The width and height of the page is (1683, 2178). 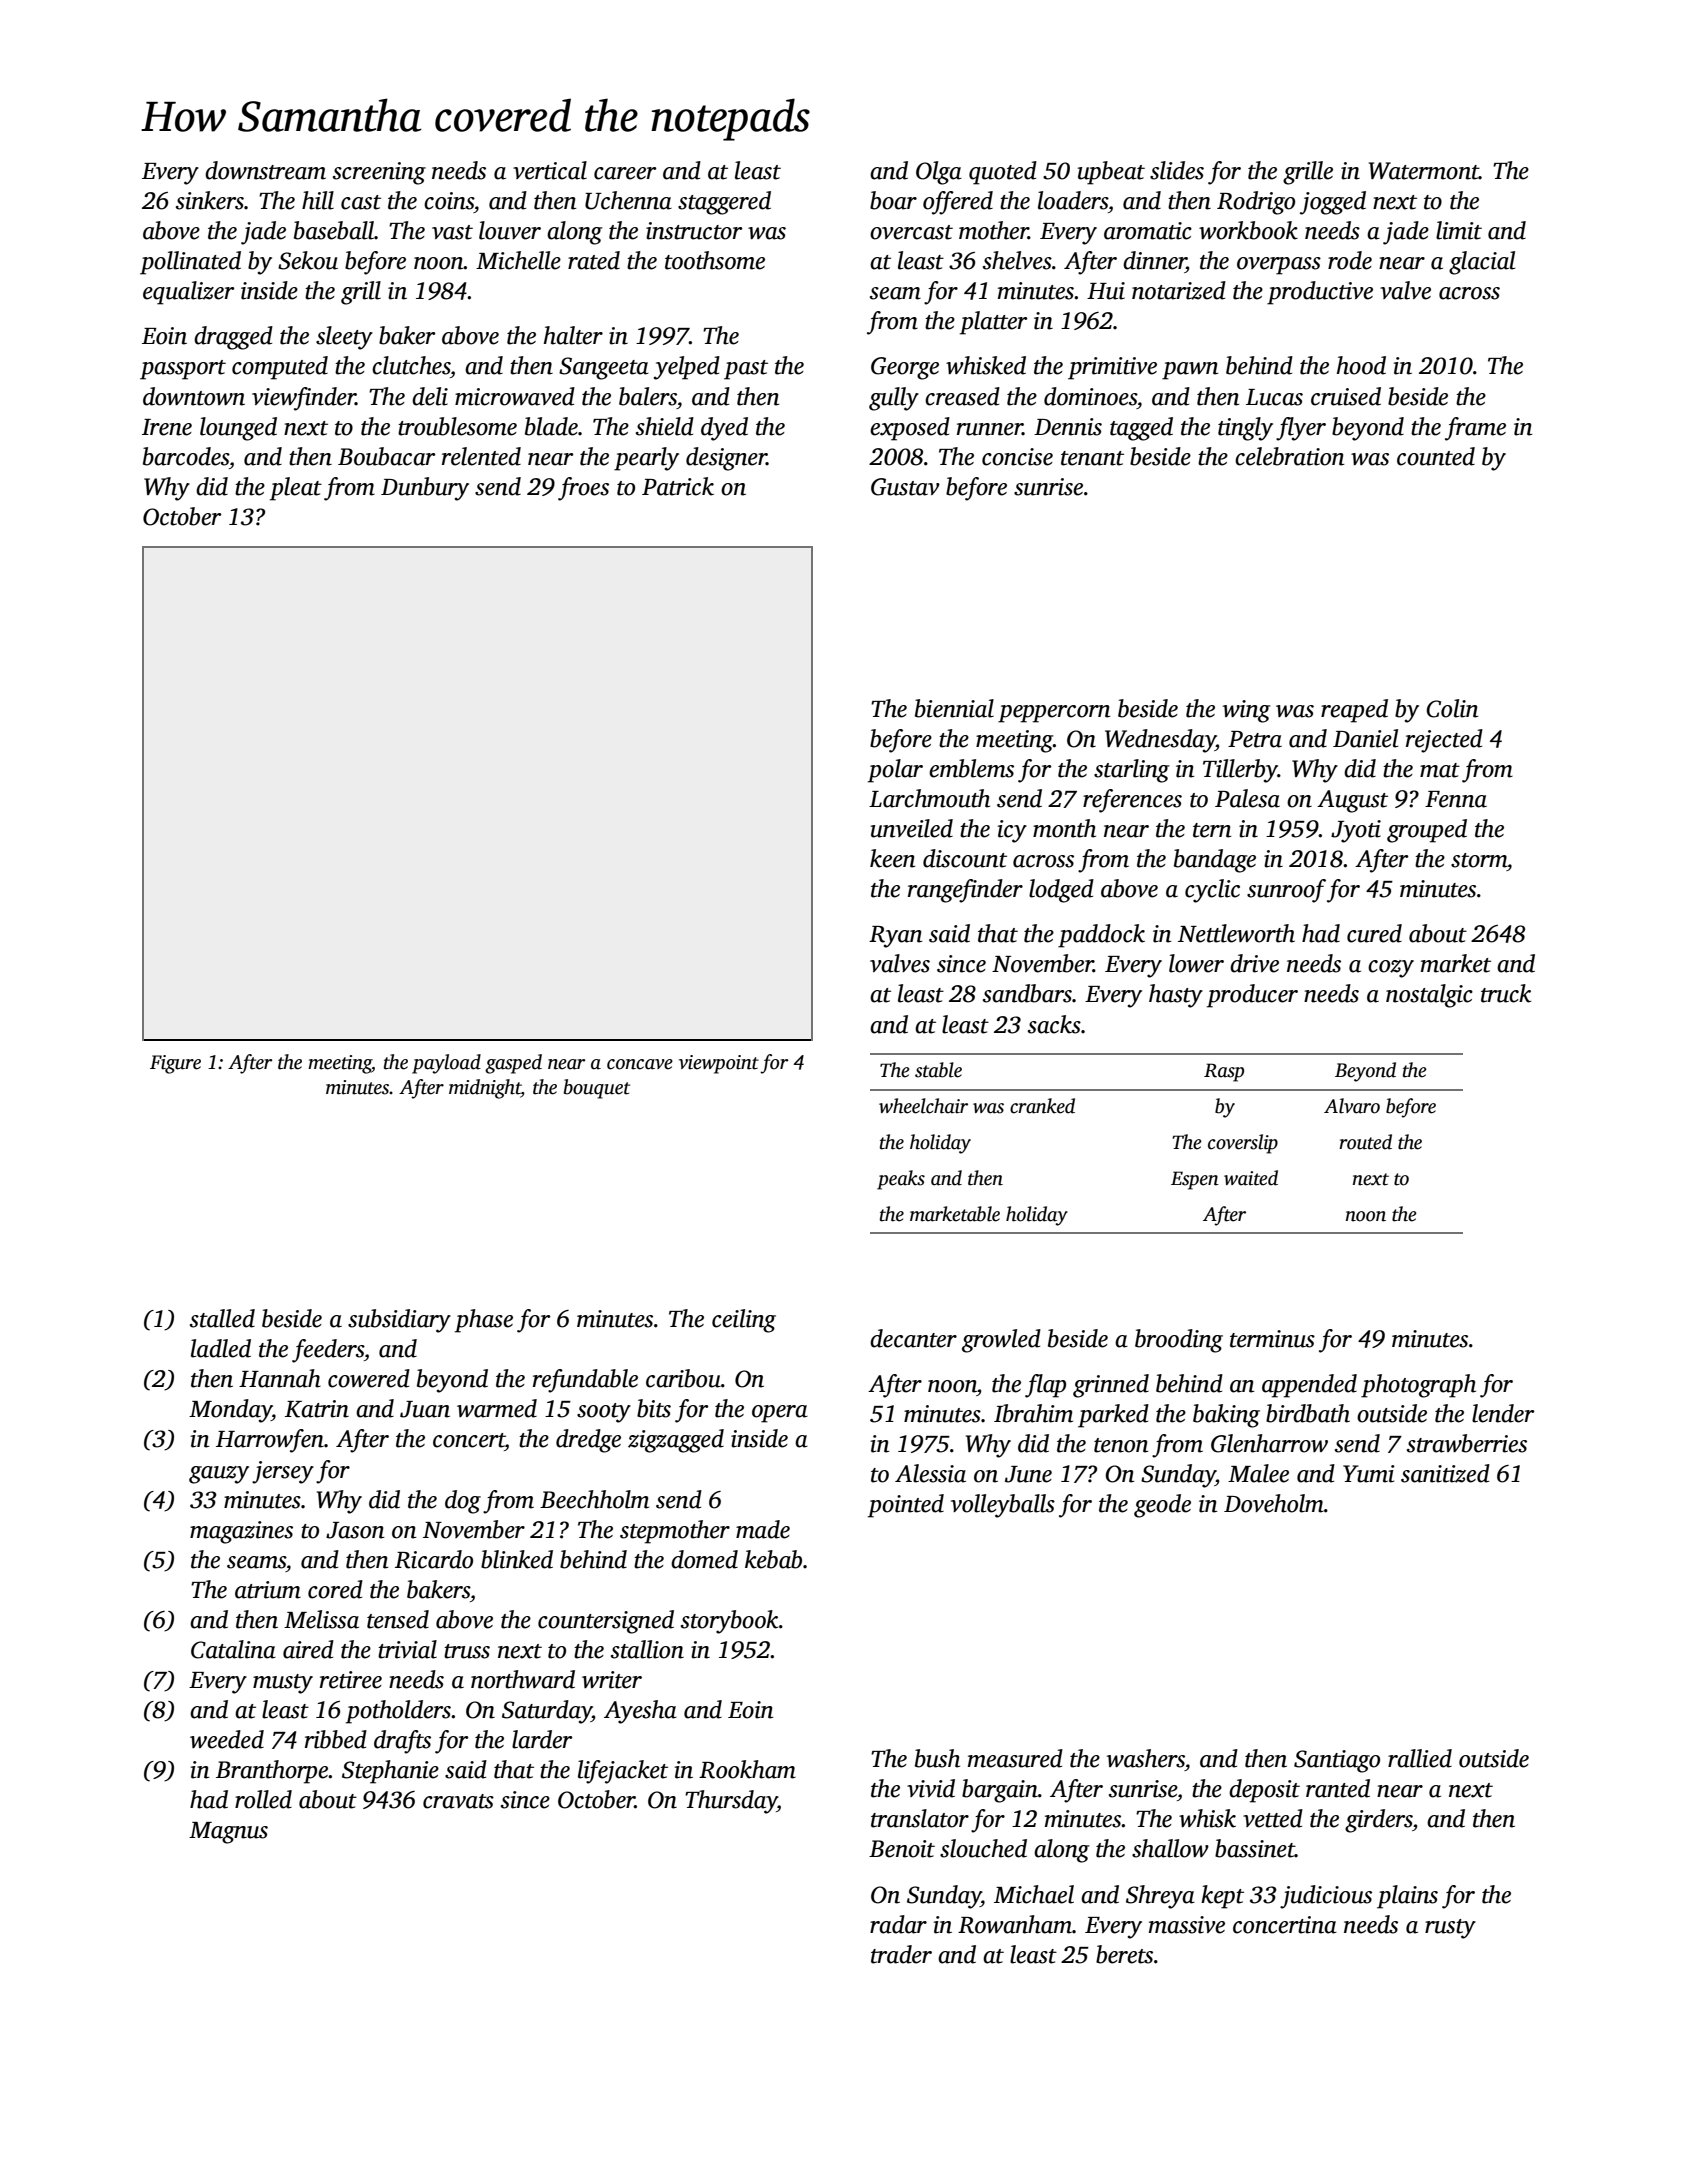 I want to click on trader, so click(x=901, y=1954).
